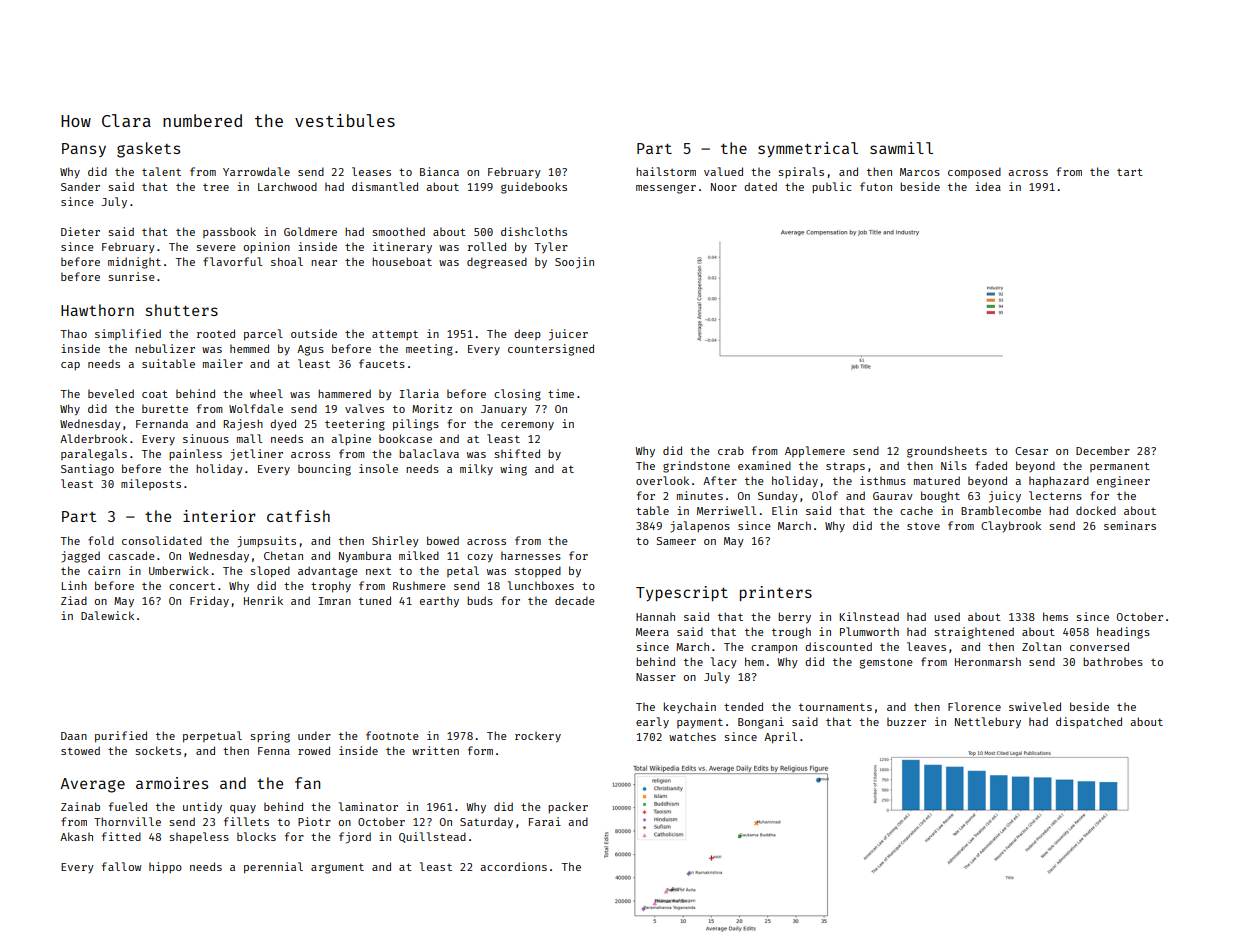  Describe the element at coordinates (385, 186) in the page. I see `dismantled` at that location.
